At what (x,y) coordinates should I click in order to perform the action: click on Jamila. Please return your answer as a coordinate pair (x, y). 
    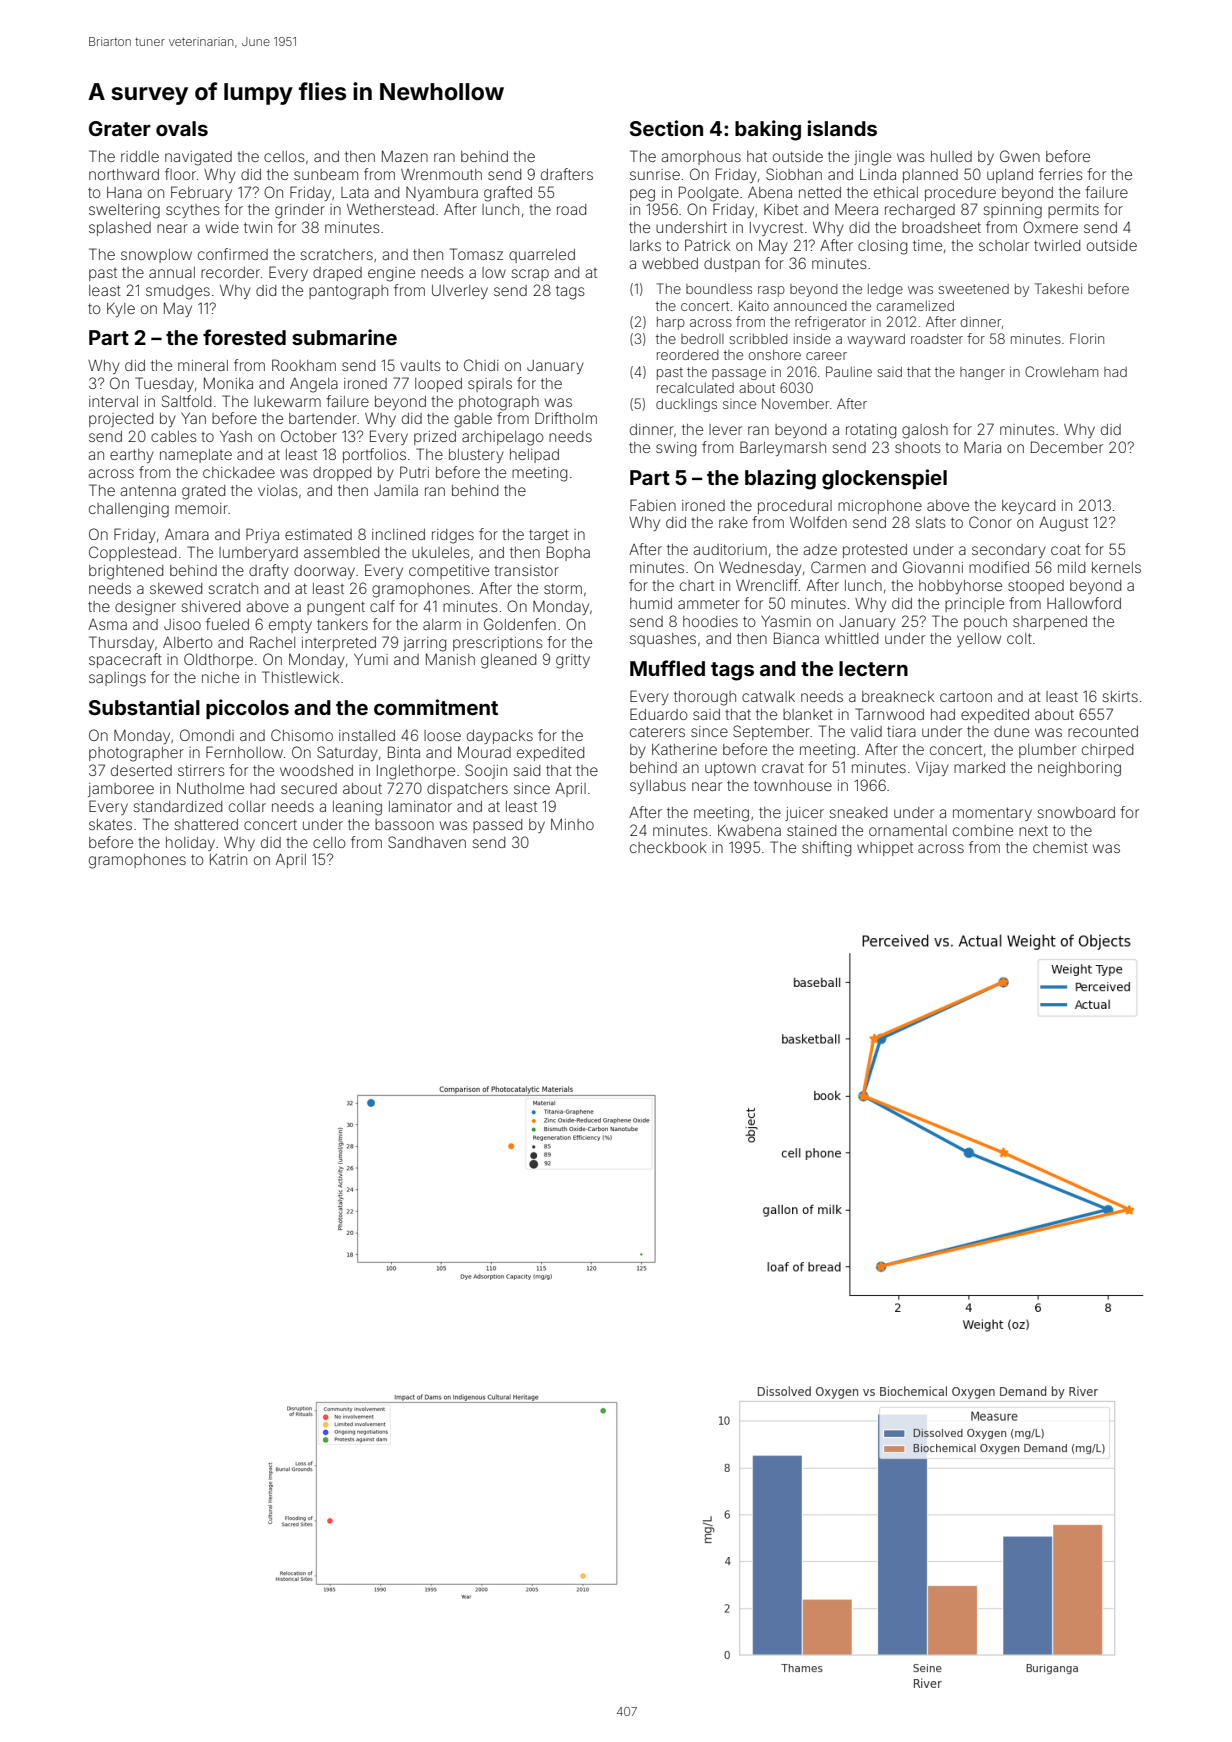
    Looking at the image, I should click on (396, 490).
